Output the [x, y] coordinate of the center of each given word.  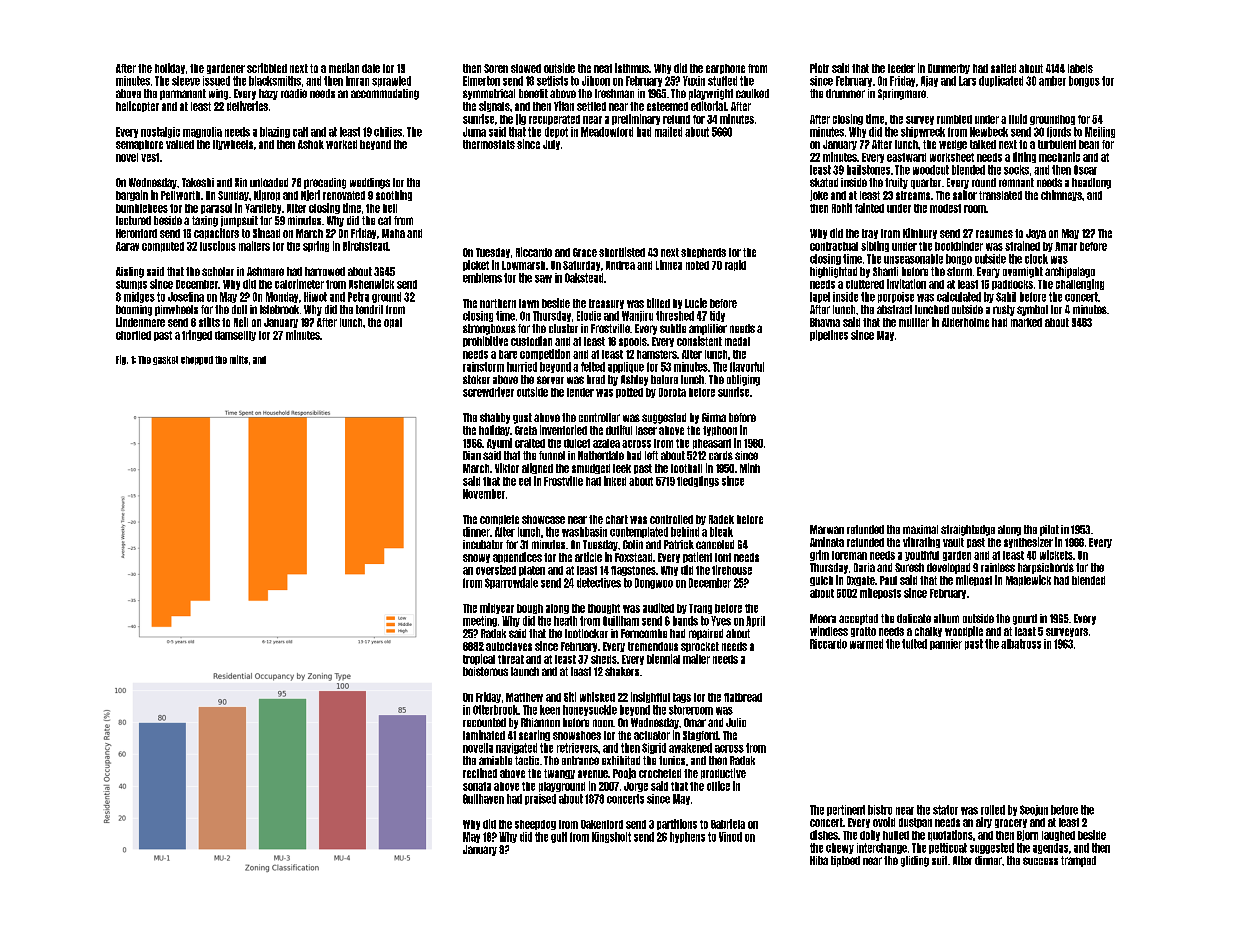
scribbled [267, 68]
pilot [1049, 530]
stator [945, 810]
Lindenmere [140, 322]
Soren [496, 68]
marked [1026, 322]
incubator [483, 544]
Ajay [929, 81]
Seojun [1034, 810]
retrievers [577, 748]
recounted [484, 722]
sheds [604, 659]
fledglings [698, 481]
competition [545, 354]
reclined [480, 773]
